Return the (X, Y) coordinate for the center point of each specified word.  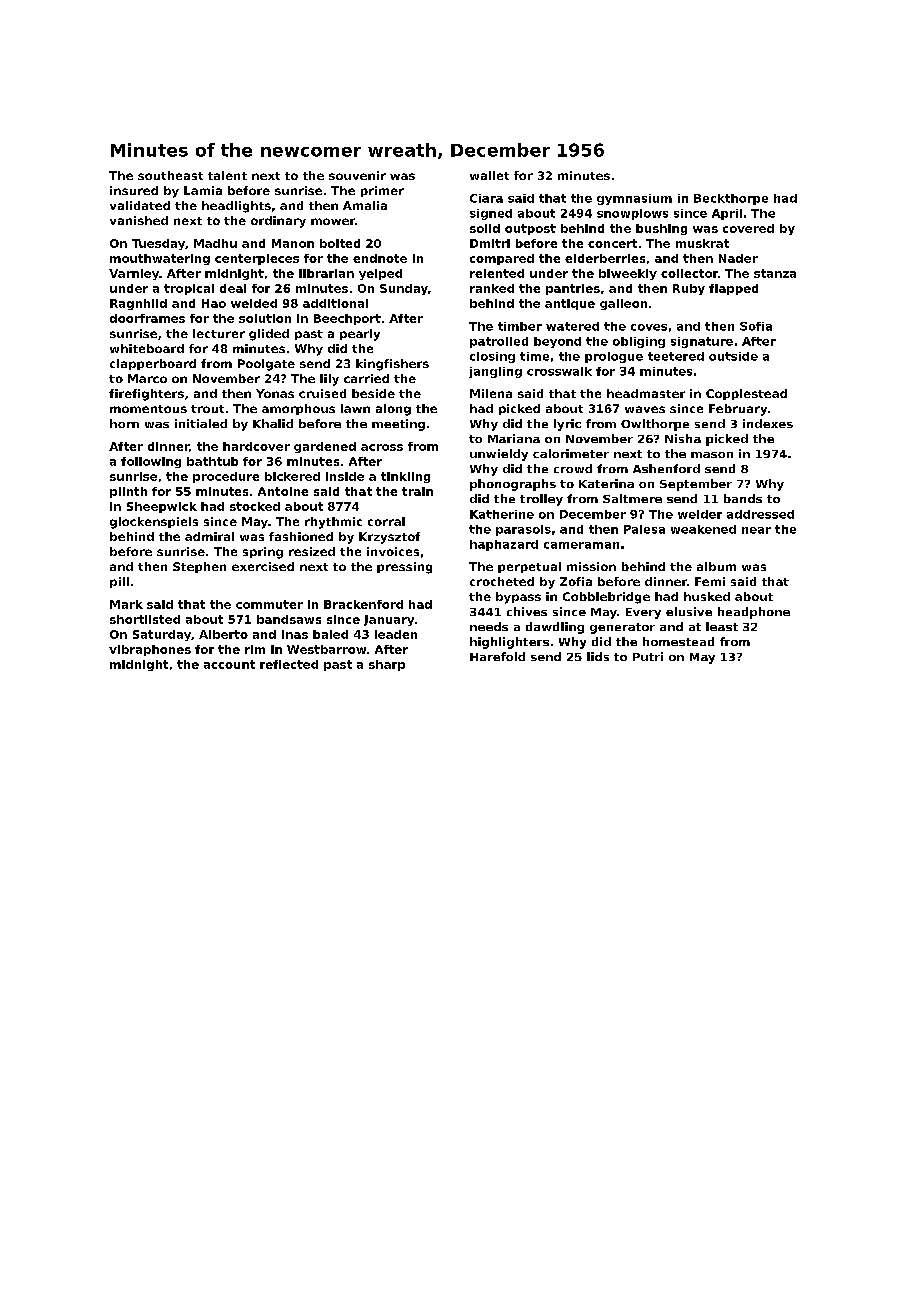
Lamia (203, 190)
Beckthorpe (731, 199)
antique (570, 304)
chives (527, 611)
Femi (710, 581)
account (229, 664)
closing (492, 357)
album (716, 566)
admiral (209, 536)
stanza (775, 273)
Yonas (275, 393)
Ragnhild (138, 304)
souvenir (357, 175)
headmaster (646, 393)
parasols (523, 530)
